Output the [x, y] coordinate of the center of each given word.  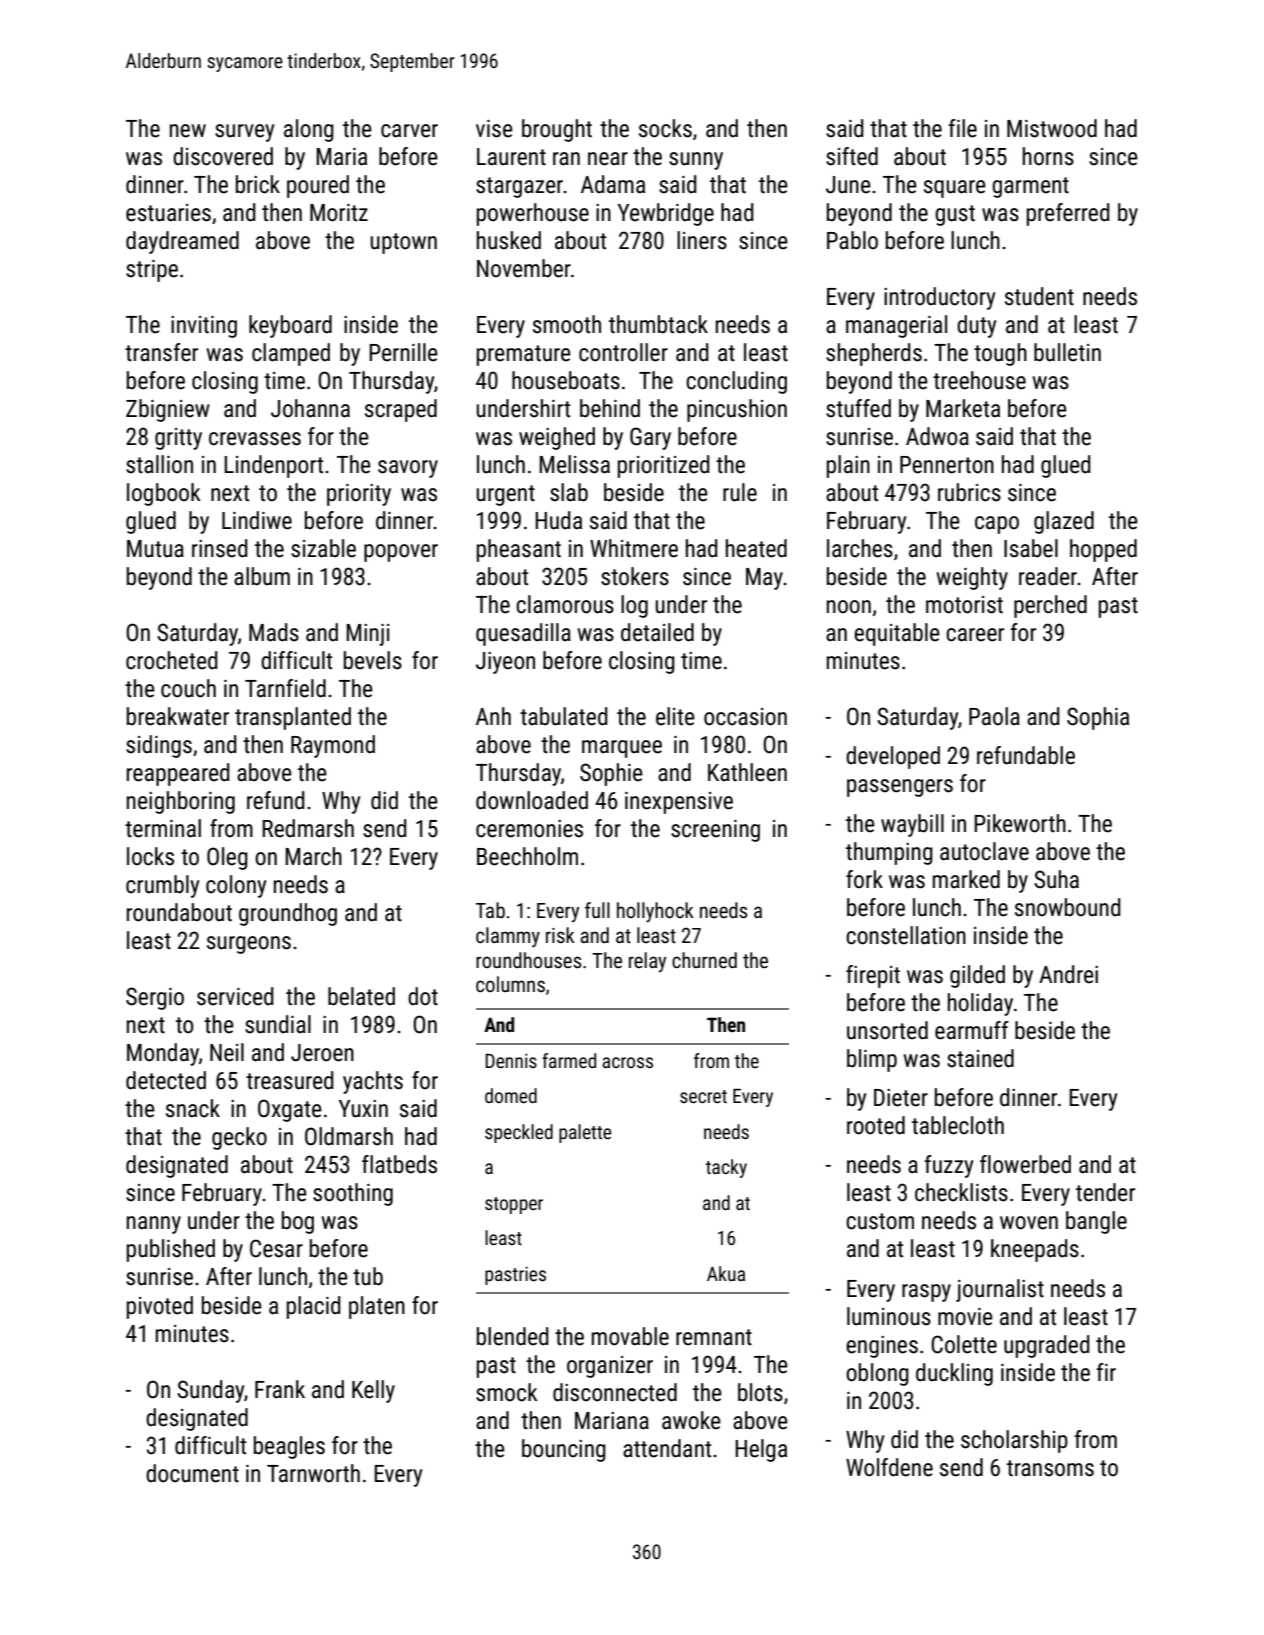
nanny [154, 1225]
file [962, 128]
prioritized [664, 466]
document [192, 1473]
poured [318, 186]
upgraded [1047, 1346]
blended [513, 1336]
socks [665, 128]
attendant [667, 1448]
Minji [367, 635]
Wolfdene [889, 1467]
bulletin [1067, 352]
